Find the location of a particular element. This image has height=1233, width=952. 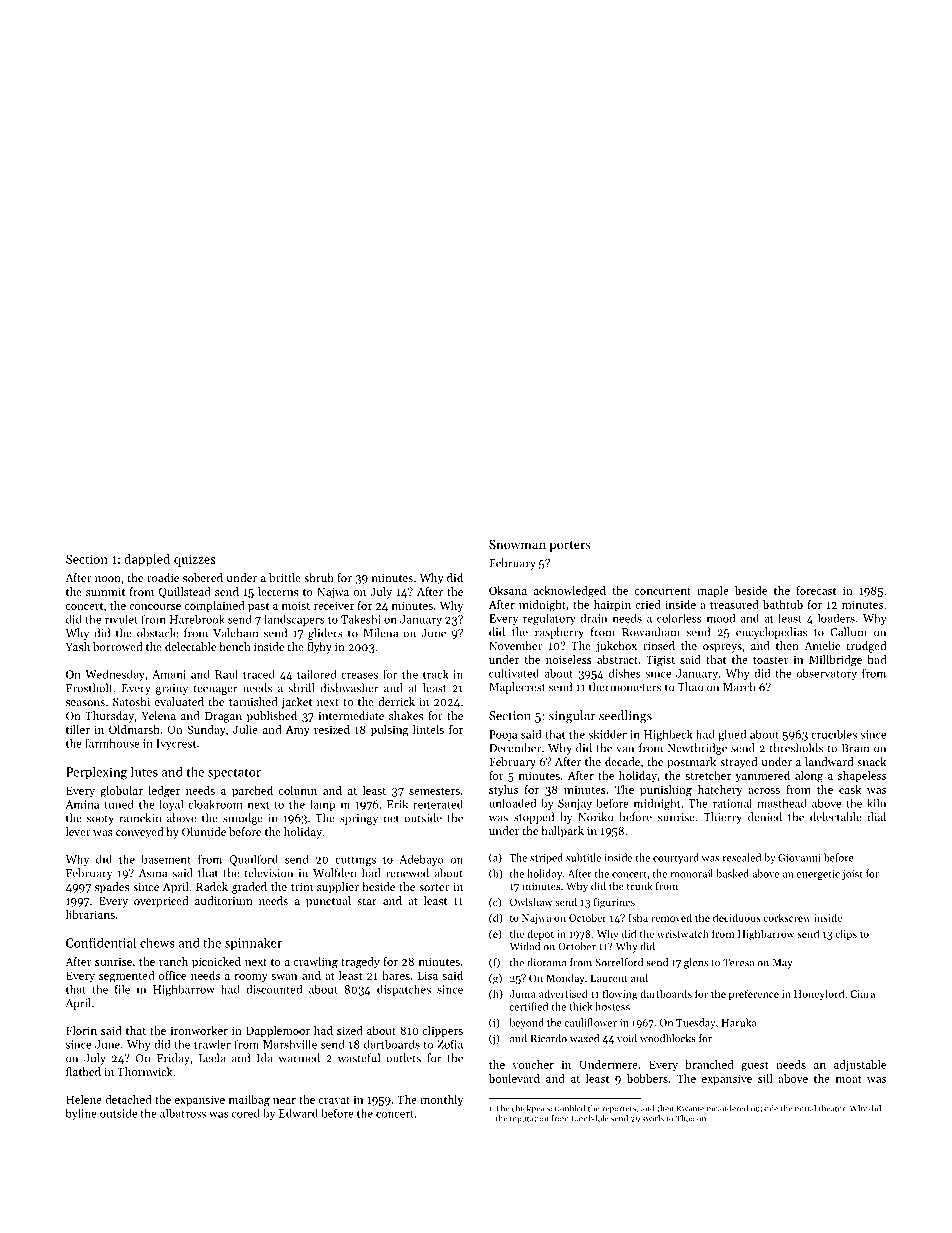

file is located at coordinates (122, 989).
